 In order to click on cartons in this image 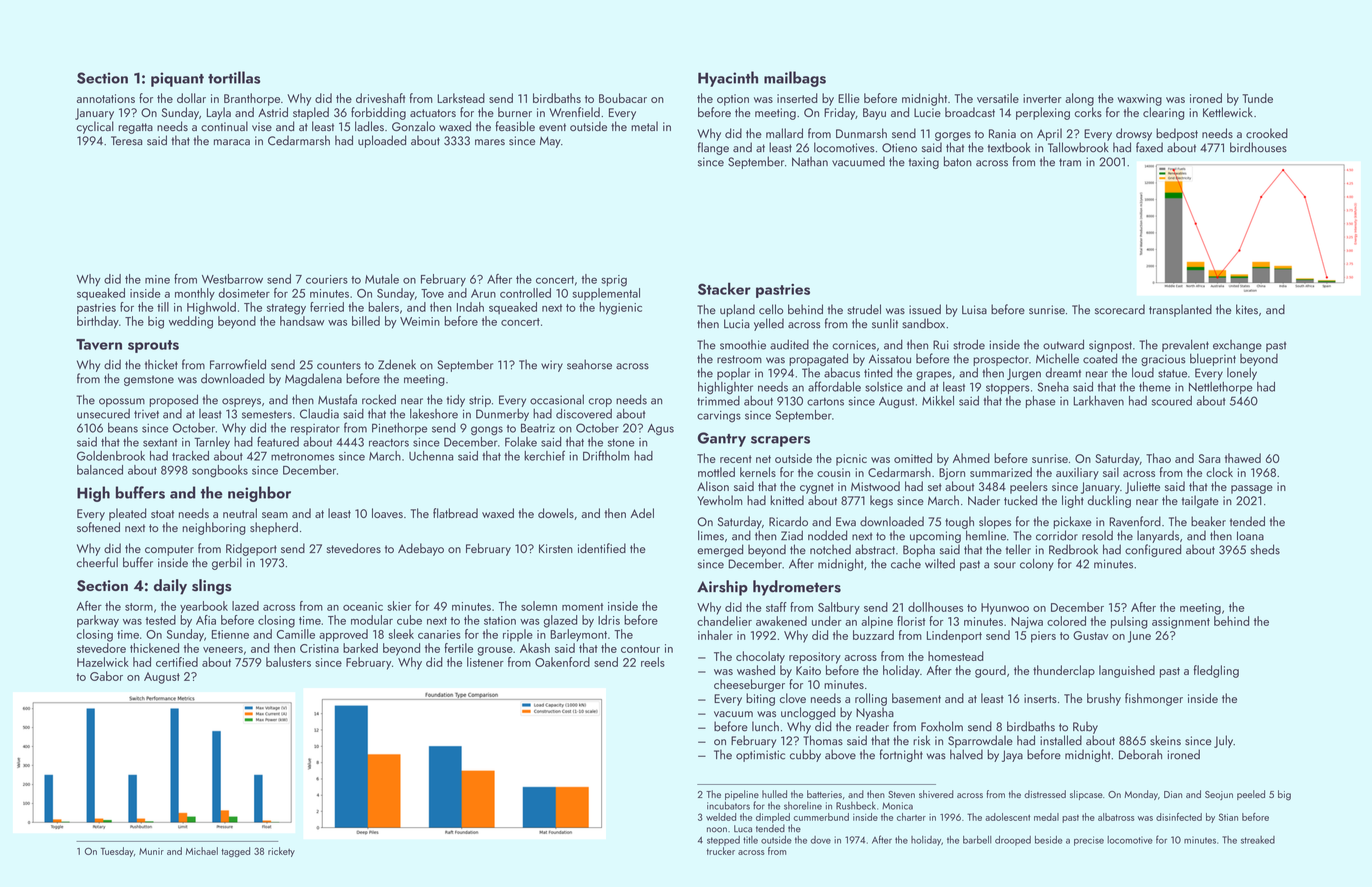, I will do `click(825, 402)`.
